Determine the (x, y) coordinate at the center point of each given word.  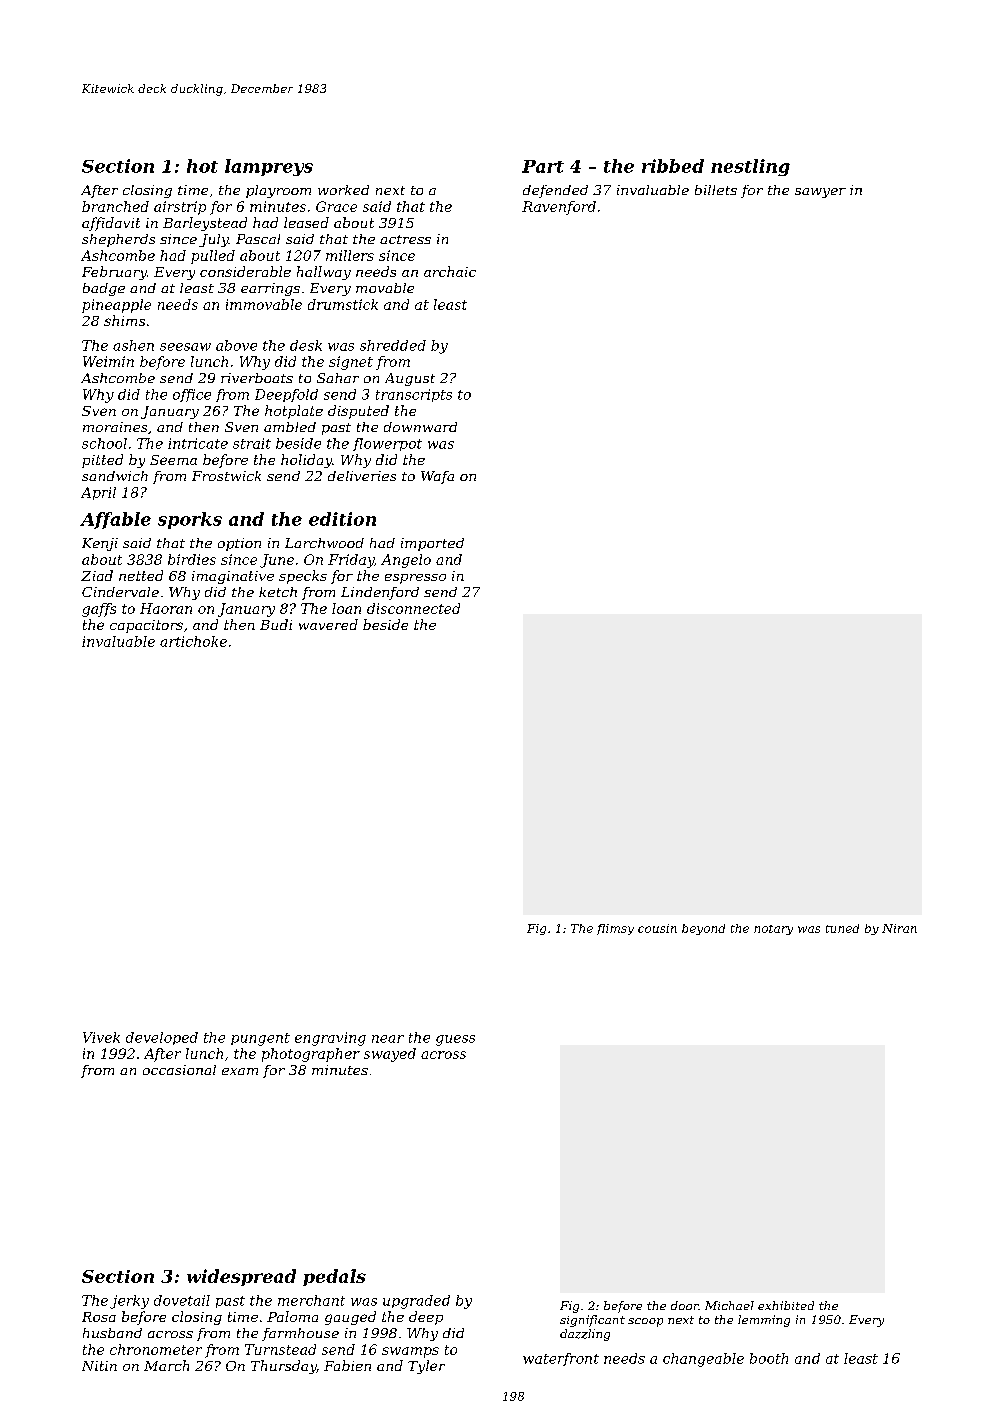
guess (455, 1040)
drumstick (343, 304)
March (166, 1365)
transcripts (414, 395)
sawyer (820, 193)
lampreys (269, 167)
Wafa (437, 477)
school (104, 443)
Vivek (101, 1037)
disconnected (413, 608)
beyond (703, 929)
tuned (842, 928)
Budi (276, 624)
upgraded (416, 1302)
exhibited (786, 1305)
